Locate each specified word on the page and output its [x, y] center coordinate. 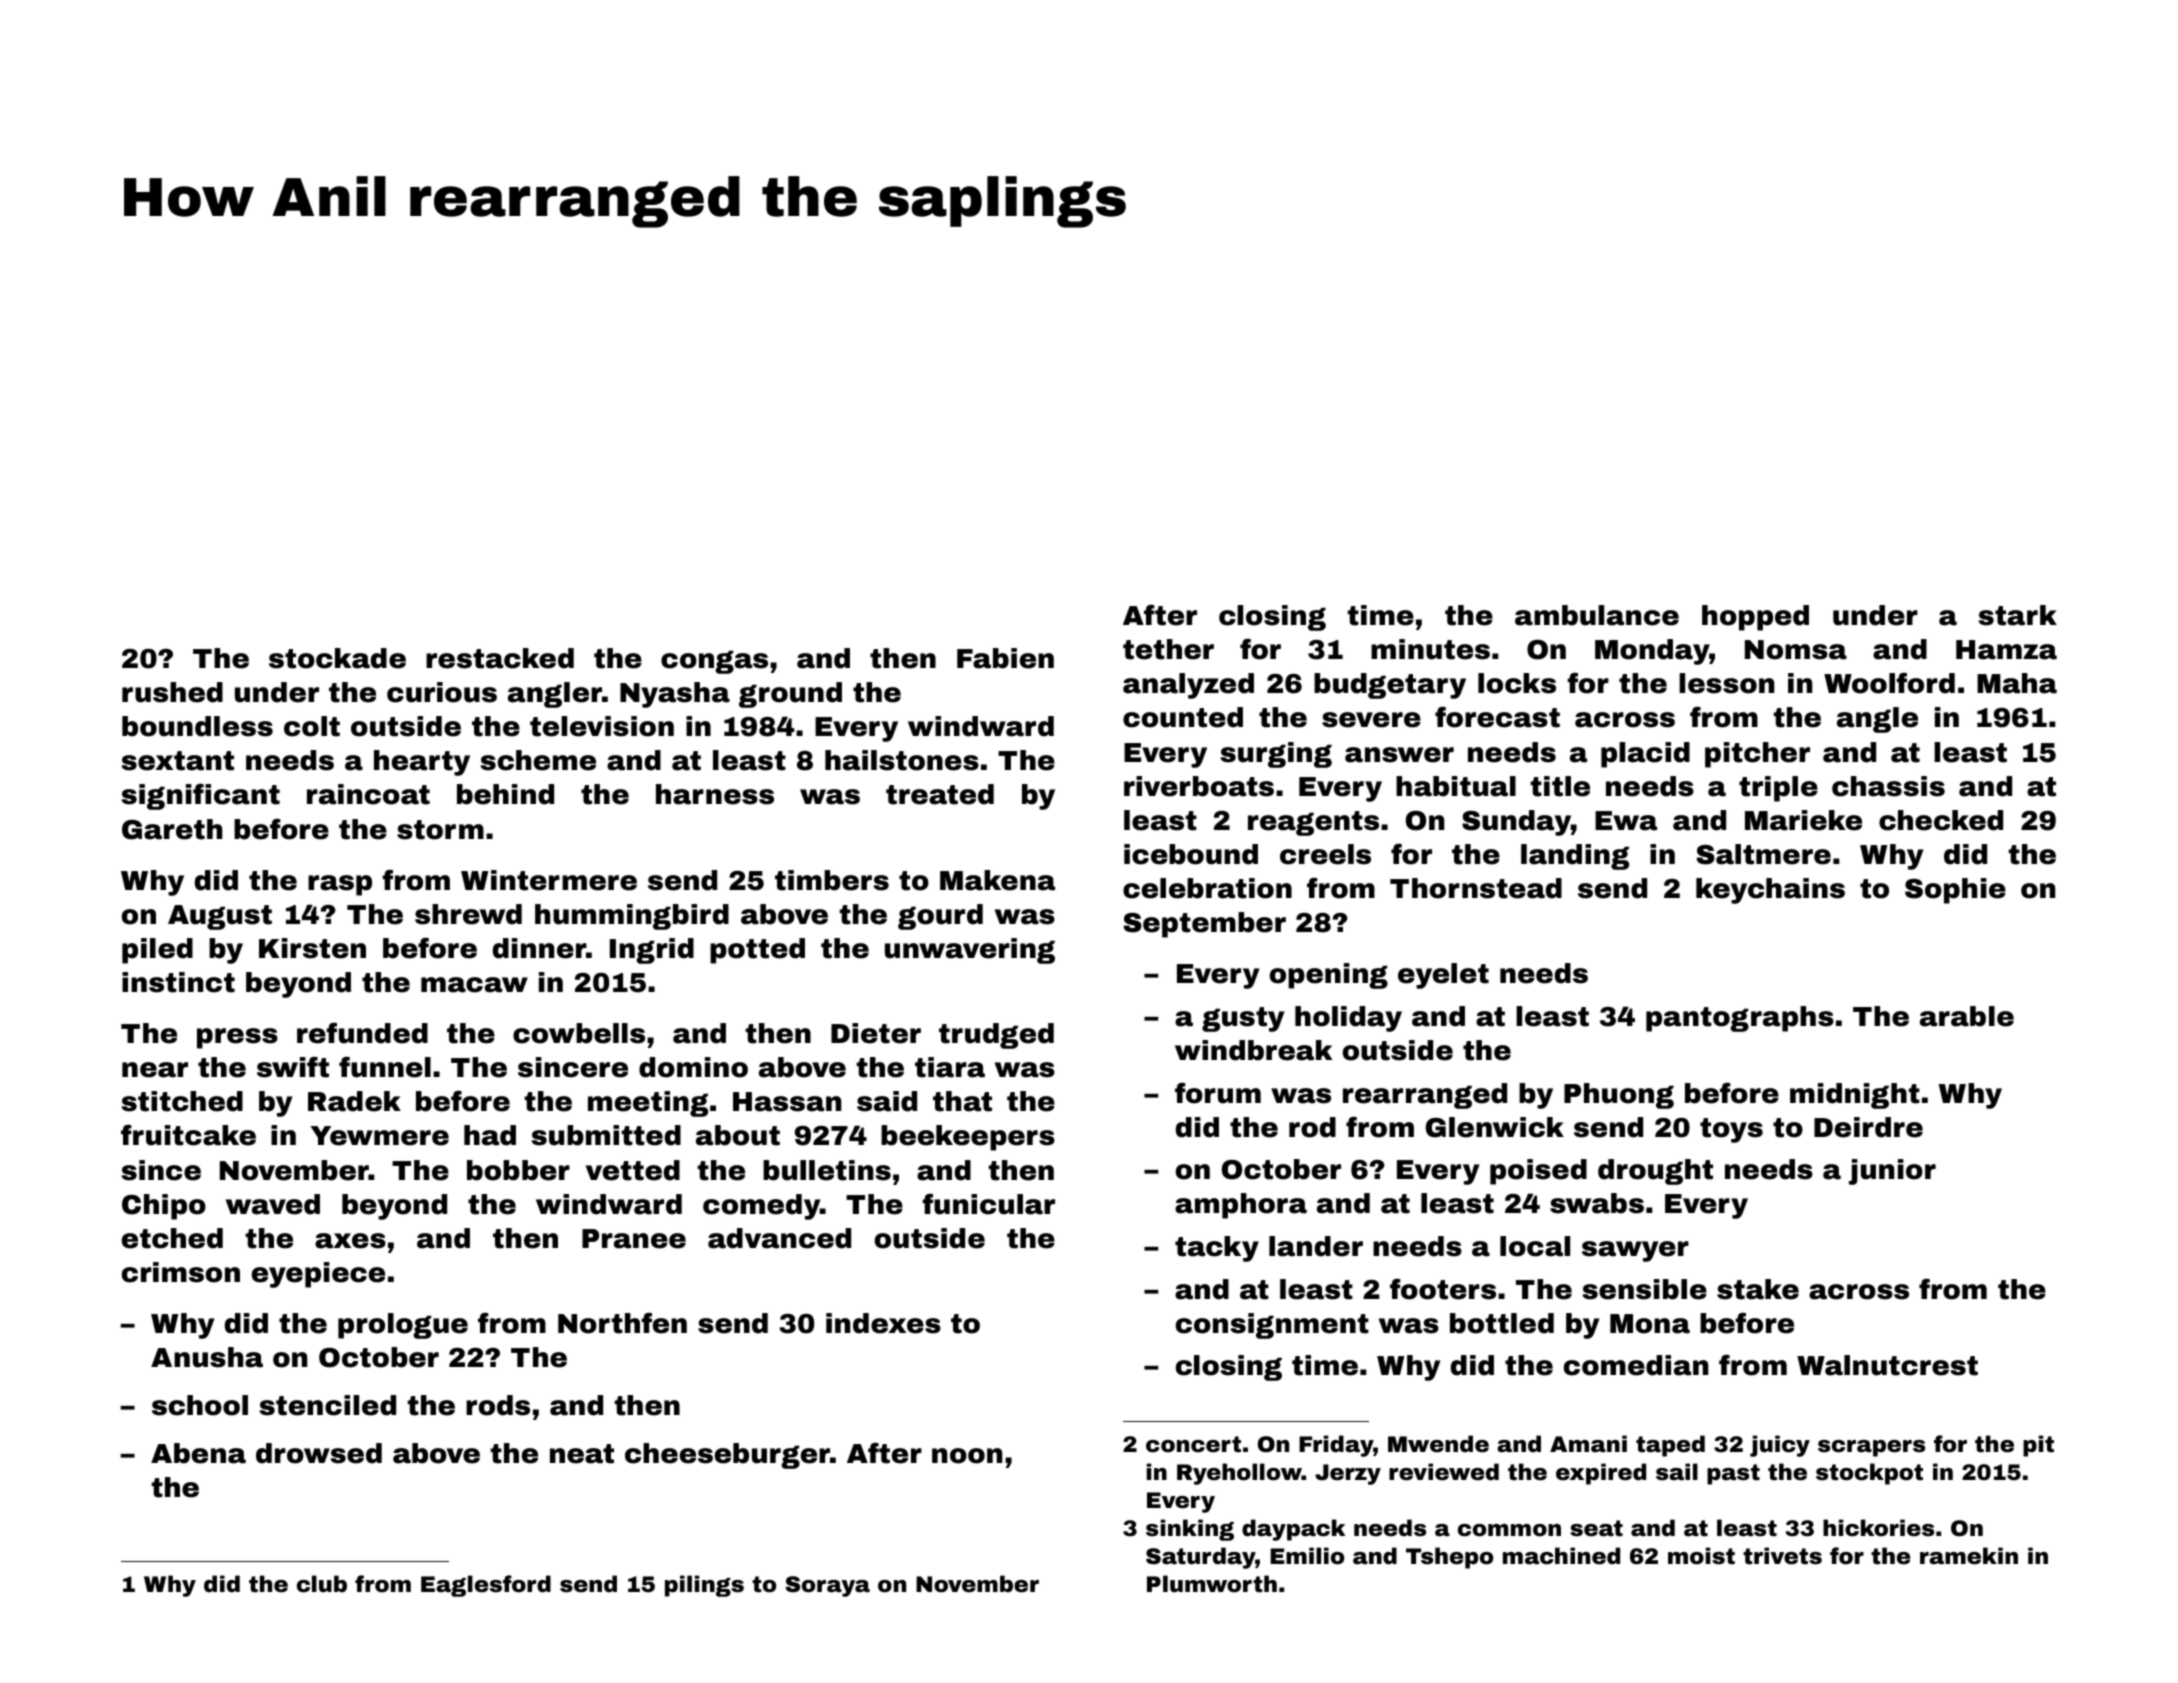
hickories [1878, 1528]
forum [1218, 1093]
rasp [340, 885]
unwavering [970, 951]
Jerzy [1348, 1474]
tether [1168, 649]
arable [1967, 1016]
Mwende [1438, 1444]
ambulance [1597, 615]
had [490, 1135]
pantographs [1740, 1019]
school [200, 1405]
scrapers [1871, 1448]
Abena [198, 1453]
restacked [500, 658]
